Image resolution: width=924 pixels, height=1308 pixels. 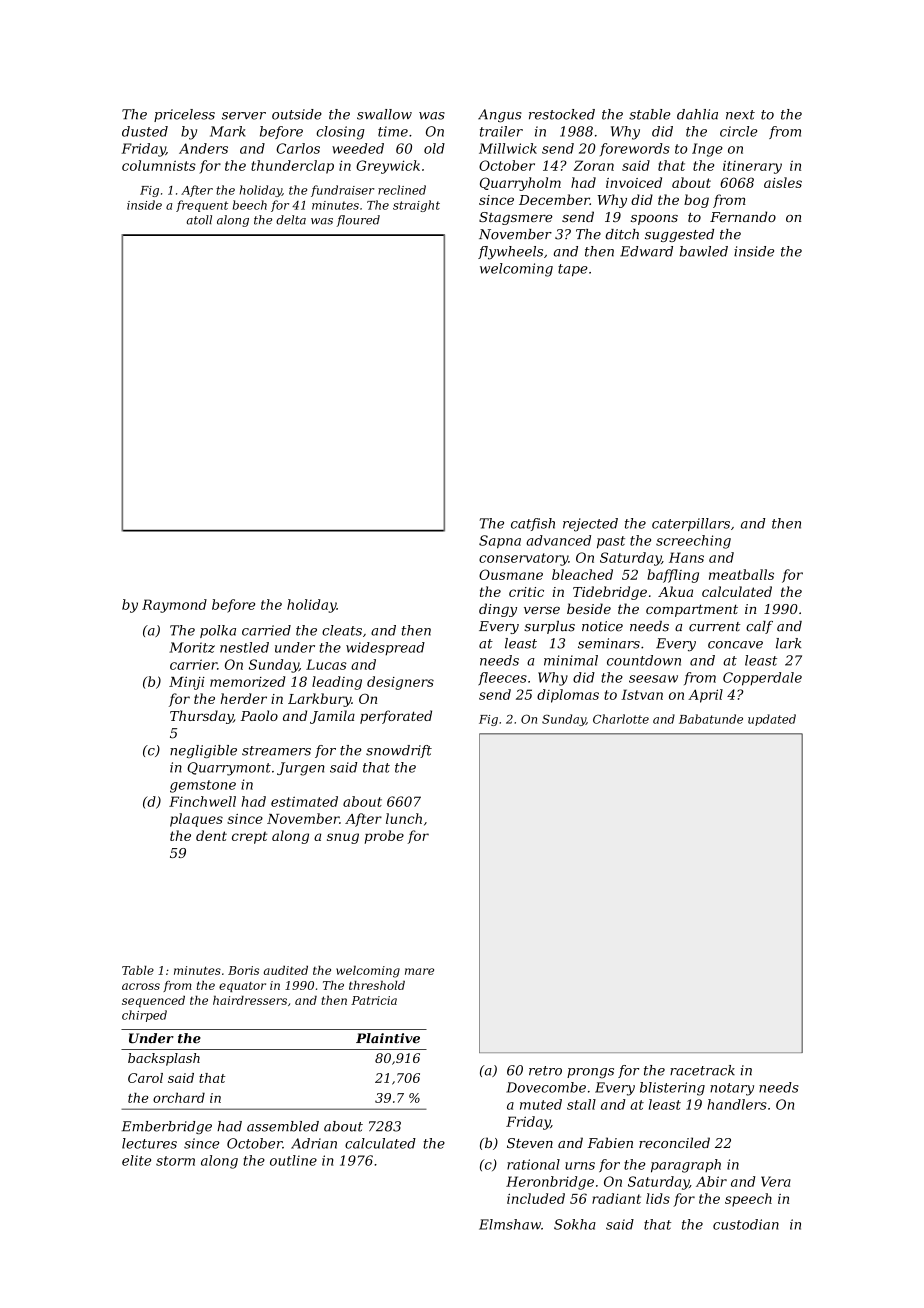 I want to click on minimal, so click(x=571, y=660).
